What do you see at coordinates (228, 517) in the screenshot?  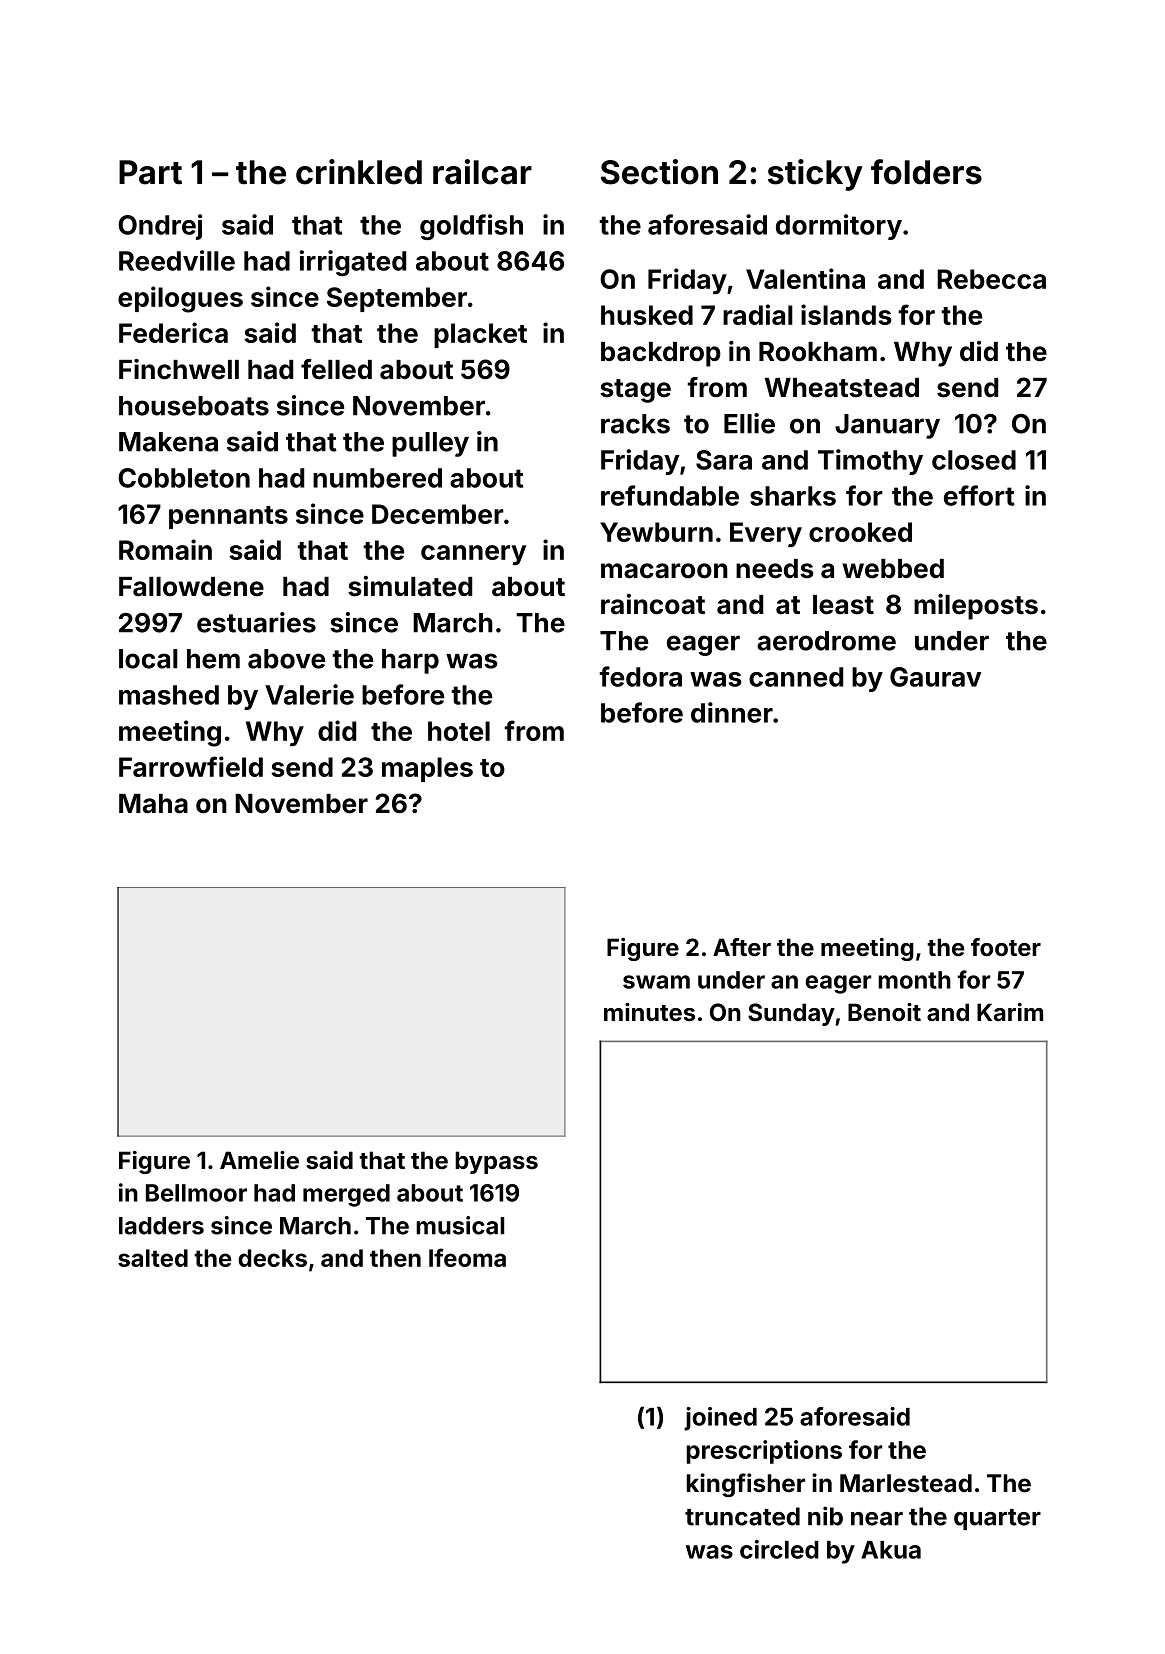 I see `pennants` at bounding box center [228, 517].
